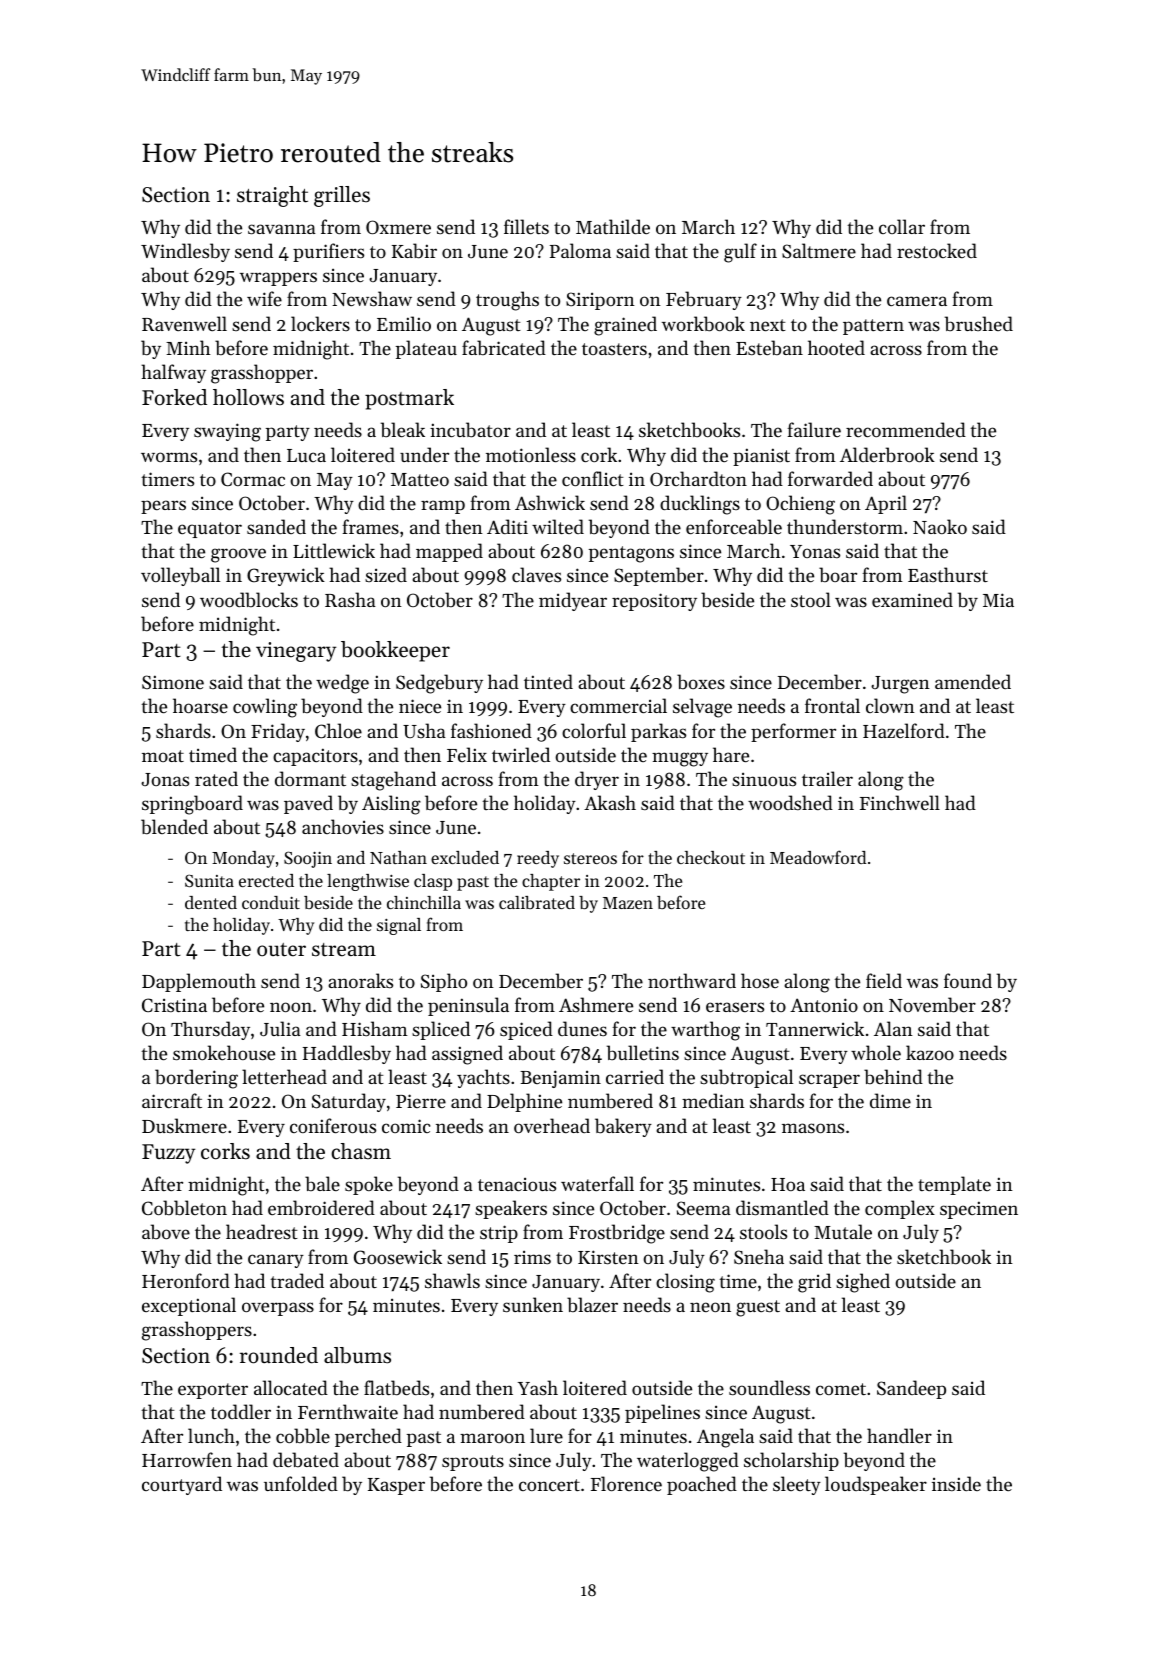  Describe the element at coordinates (912, 599) in the screenshot. I see `examined` at that location.
